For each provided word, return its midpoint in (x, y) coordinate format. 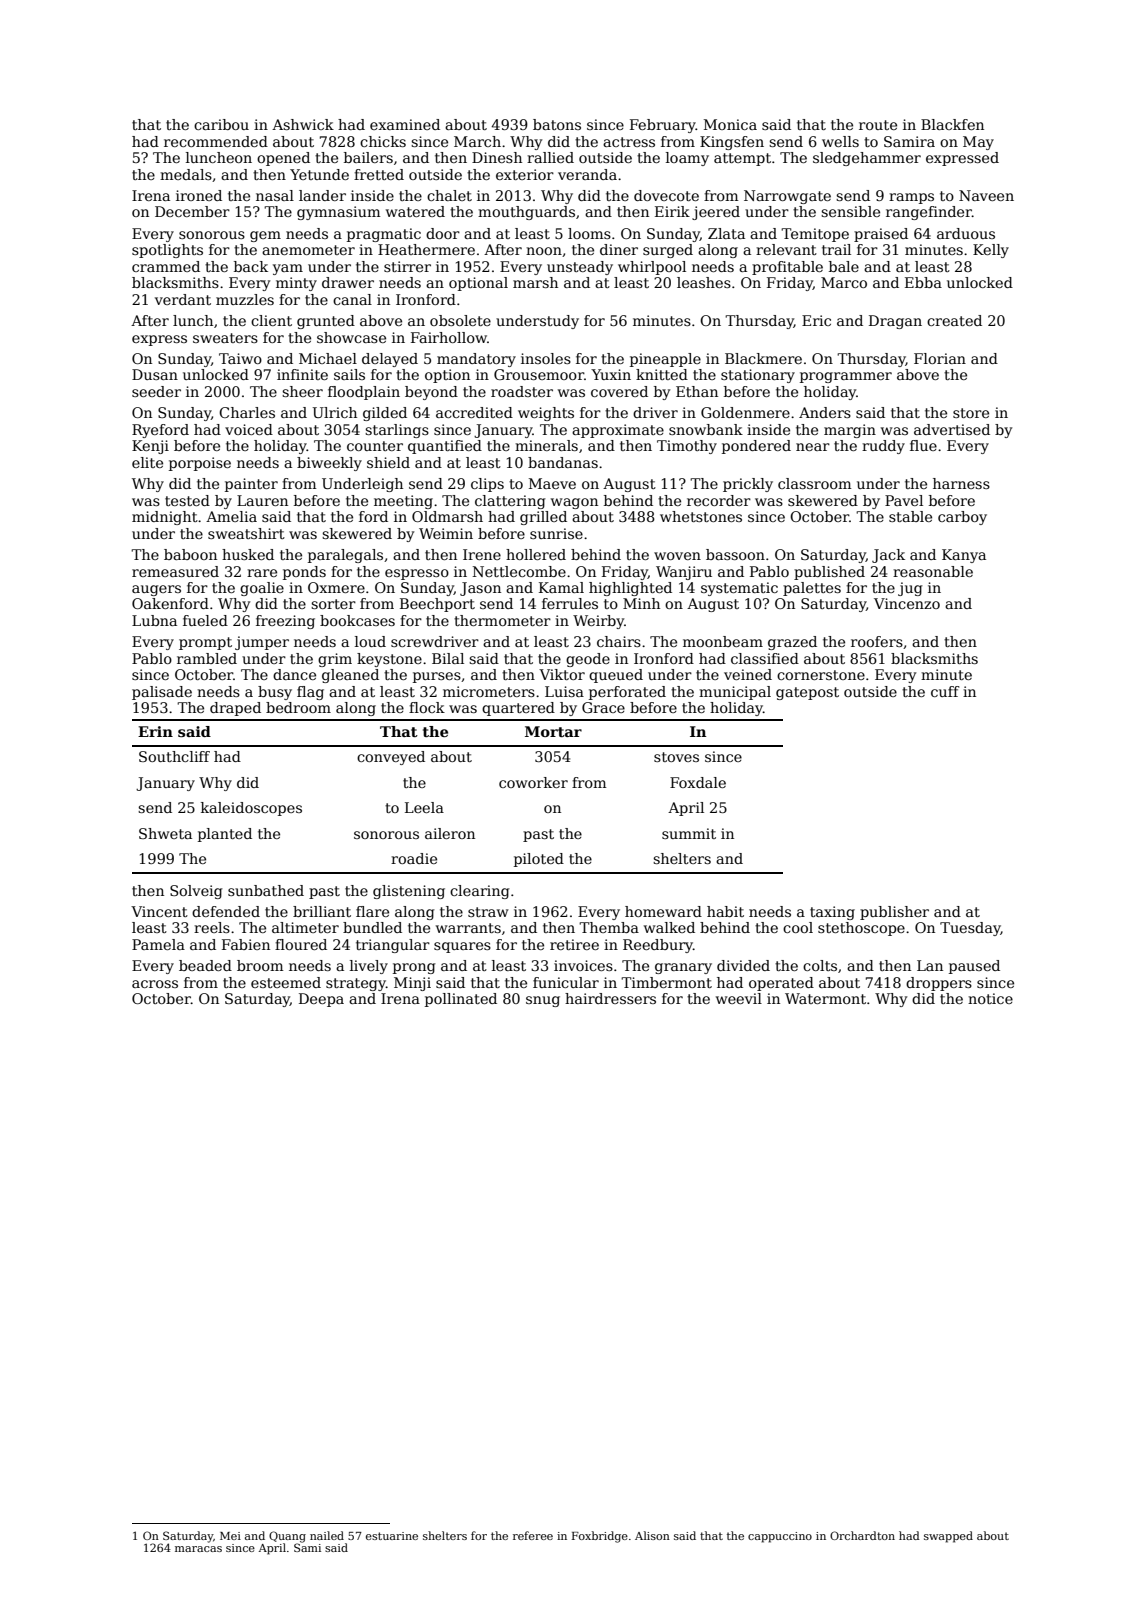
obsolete (460, 320)
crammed (166, 266)
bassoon (735, 554)
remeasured (175, 571)
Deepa (321, 1000)
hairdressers (610, 998)
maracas (198, 1549)
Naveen (986, 195)
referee (533, 1535)
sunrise (556, 533)
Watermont (825, 998)
